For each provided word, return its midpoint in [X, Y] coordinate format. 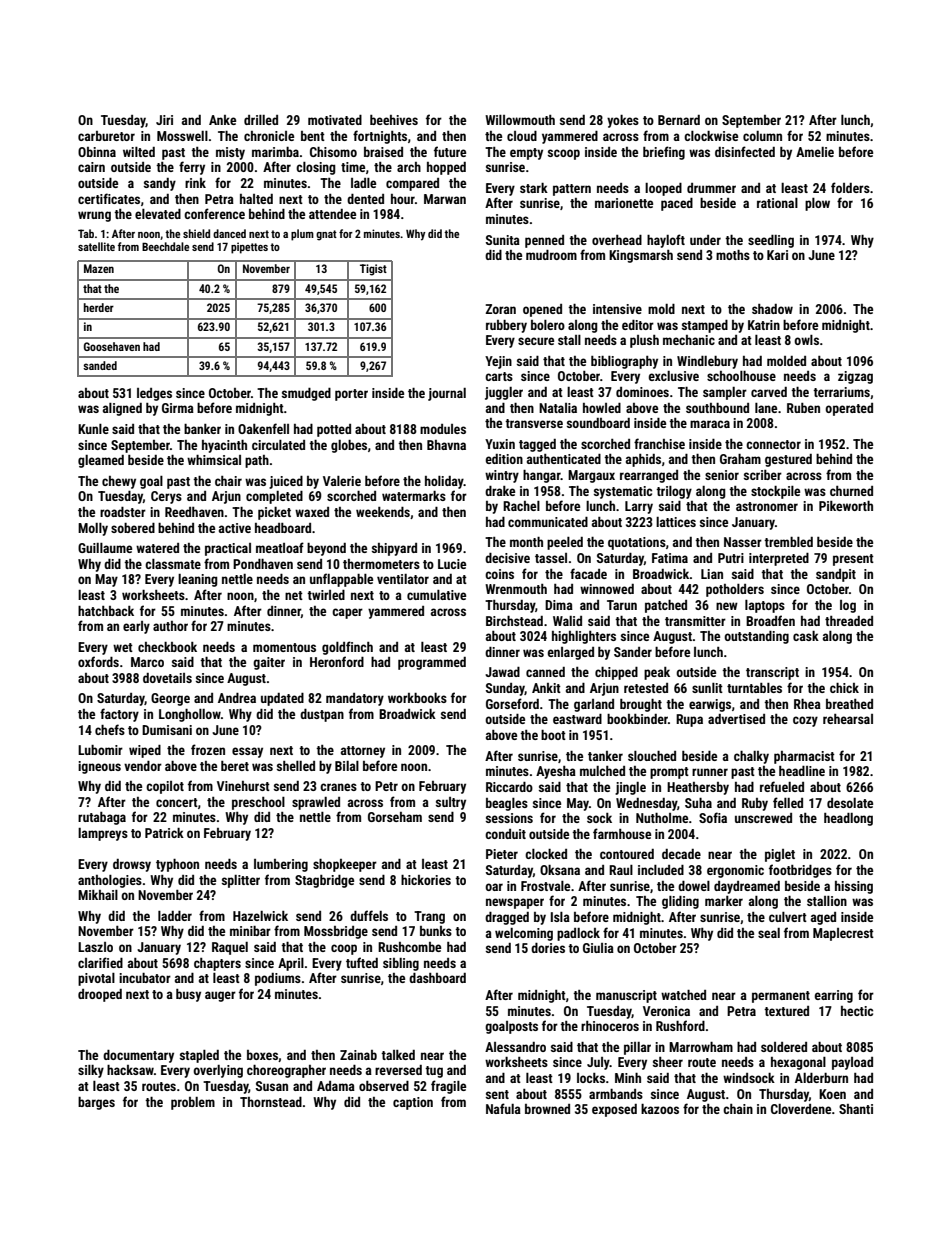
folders [850, 187]
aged [823, 918]
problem [193, 1103]
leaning [198, 580]
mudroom [551, 255]
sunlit [707, 688]
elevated [158, 214]
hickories [426, 880]
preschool [258, 803]
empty [526, 154]
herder [99, 307]
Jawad [502, 672]
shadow [772, 309]
